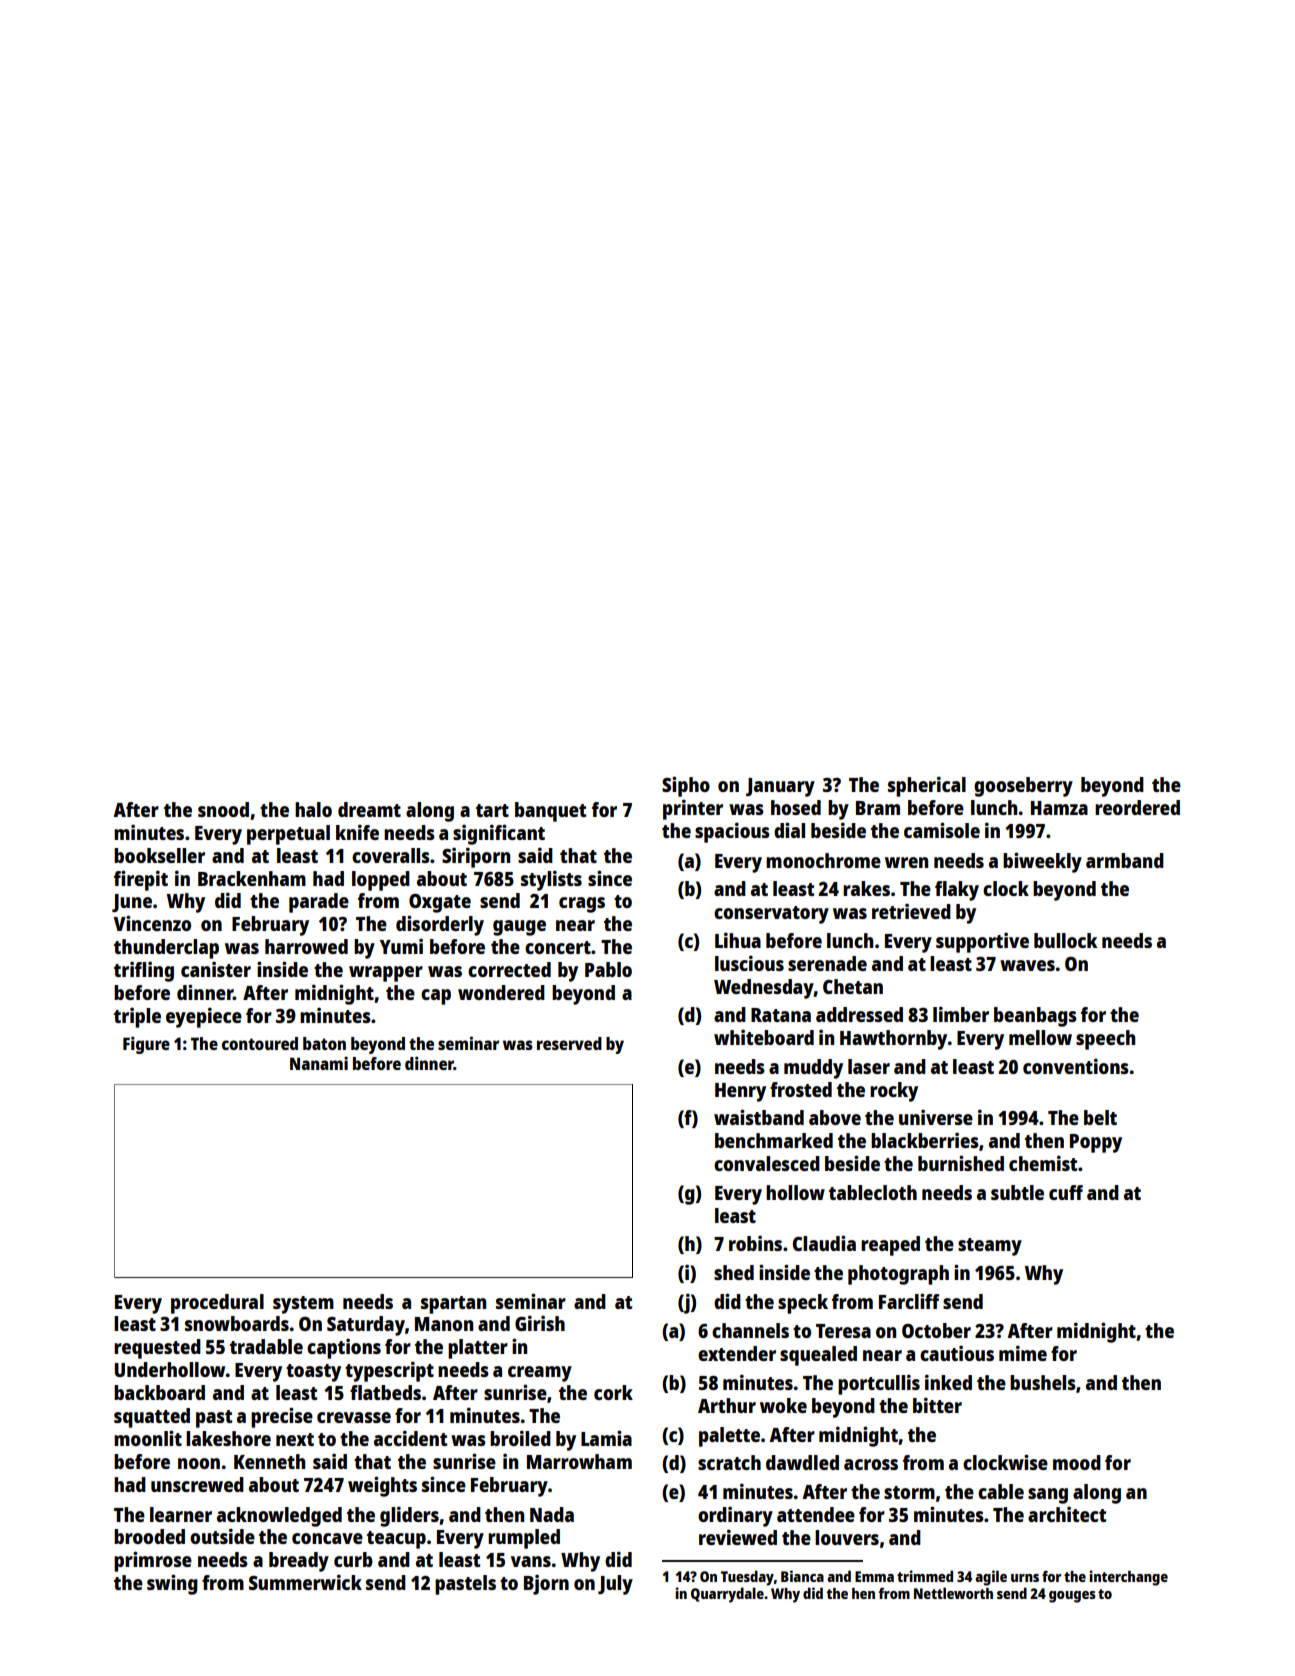  What do you see at coordinates (303, 1305) in the page?
I see `system` at bounding box center [303, 1305].
